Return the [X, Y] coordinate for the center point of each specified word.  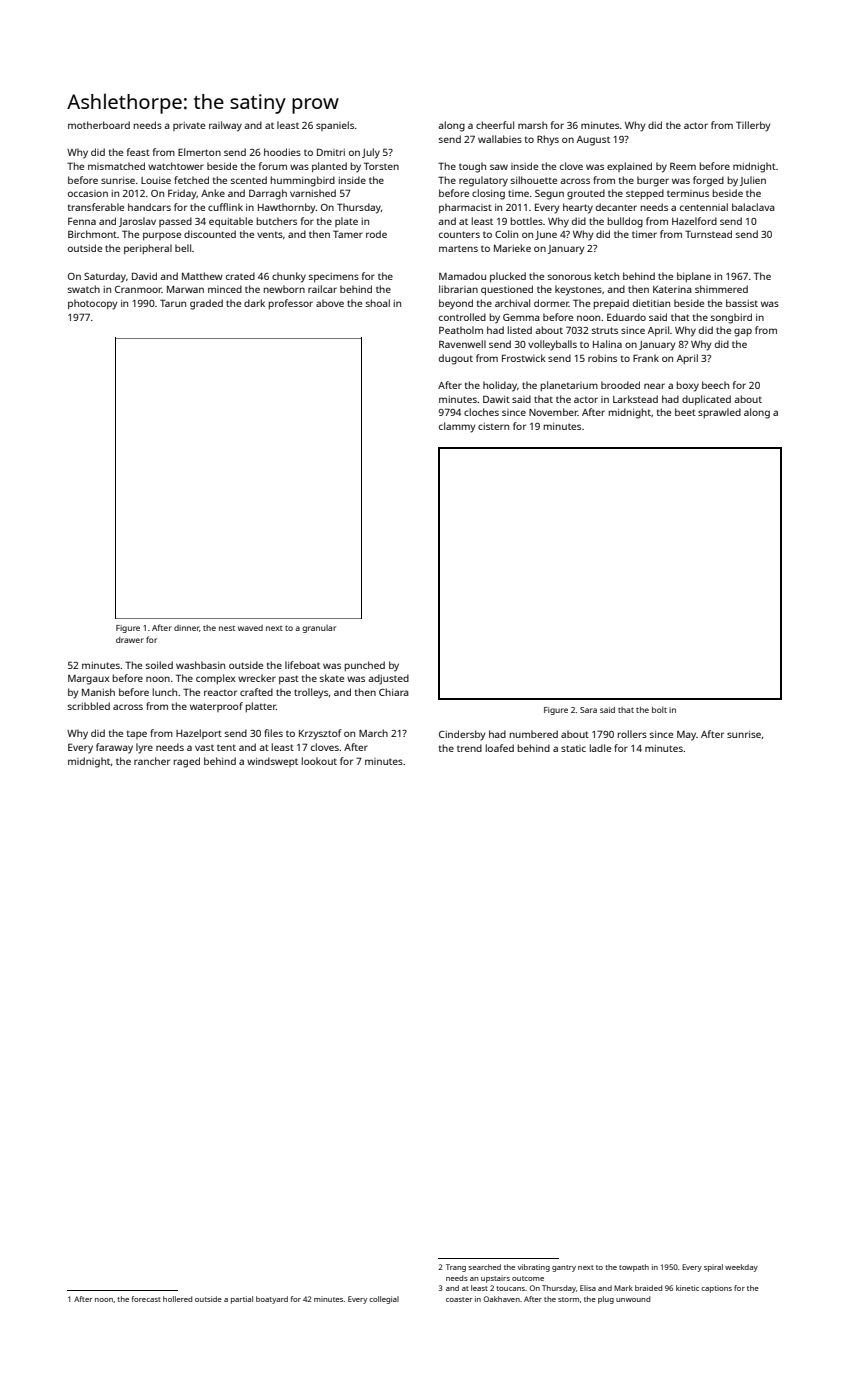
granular [319, 629]
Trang [456, 1268]
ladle [600, 748]
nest [227, 628]
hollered [177, 1299]
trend [469, 748]
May [686, 736]
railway [225, 126]
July [371, 153]
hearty [578, 208]
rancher [152, 761]
